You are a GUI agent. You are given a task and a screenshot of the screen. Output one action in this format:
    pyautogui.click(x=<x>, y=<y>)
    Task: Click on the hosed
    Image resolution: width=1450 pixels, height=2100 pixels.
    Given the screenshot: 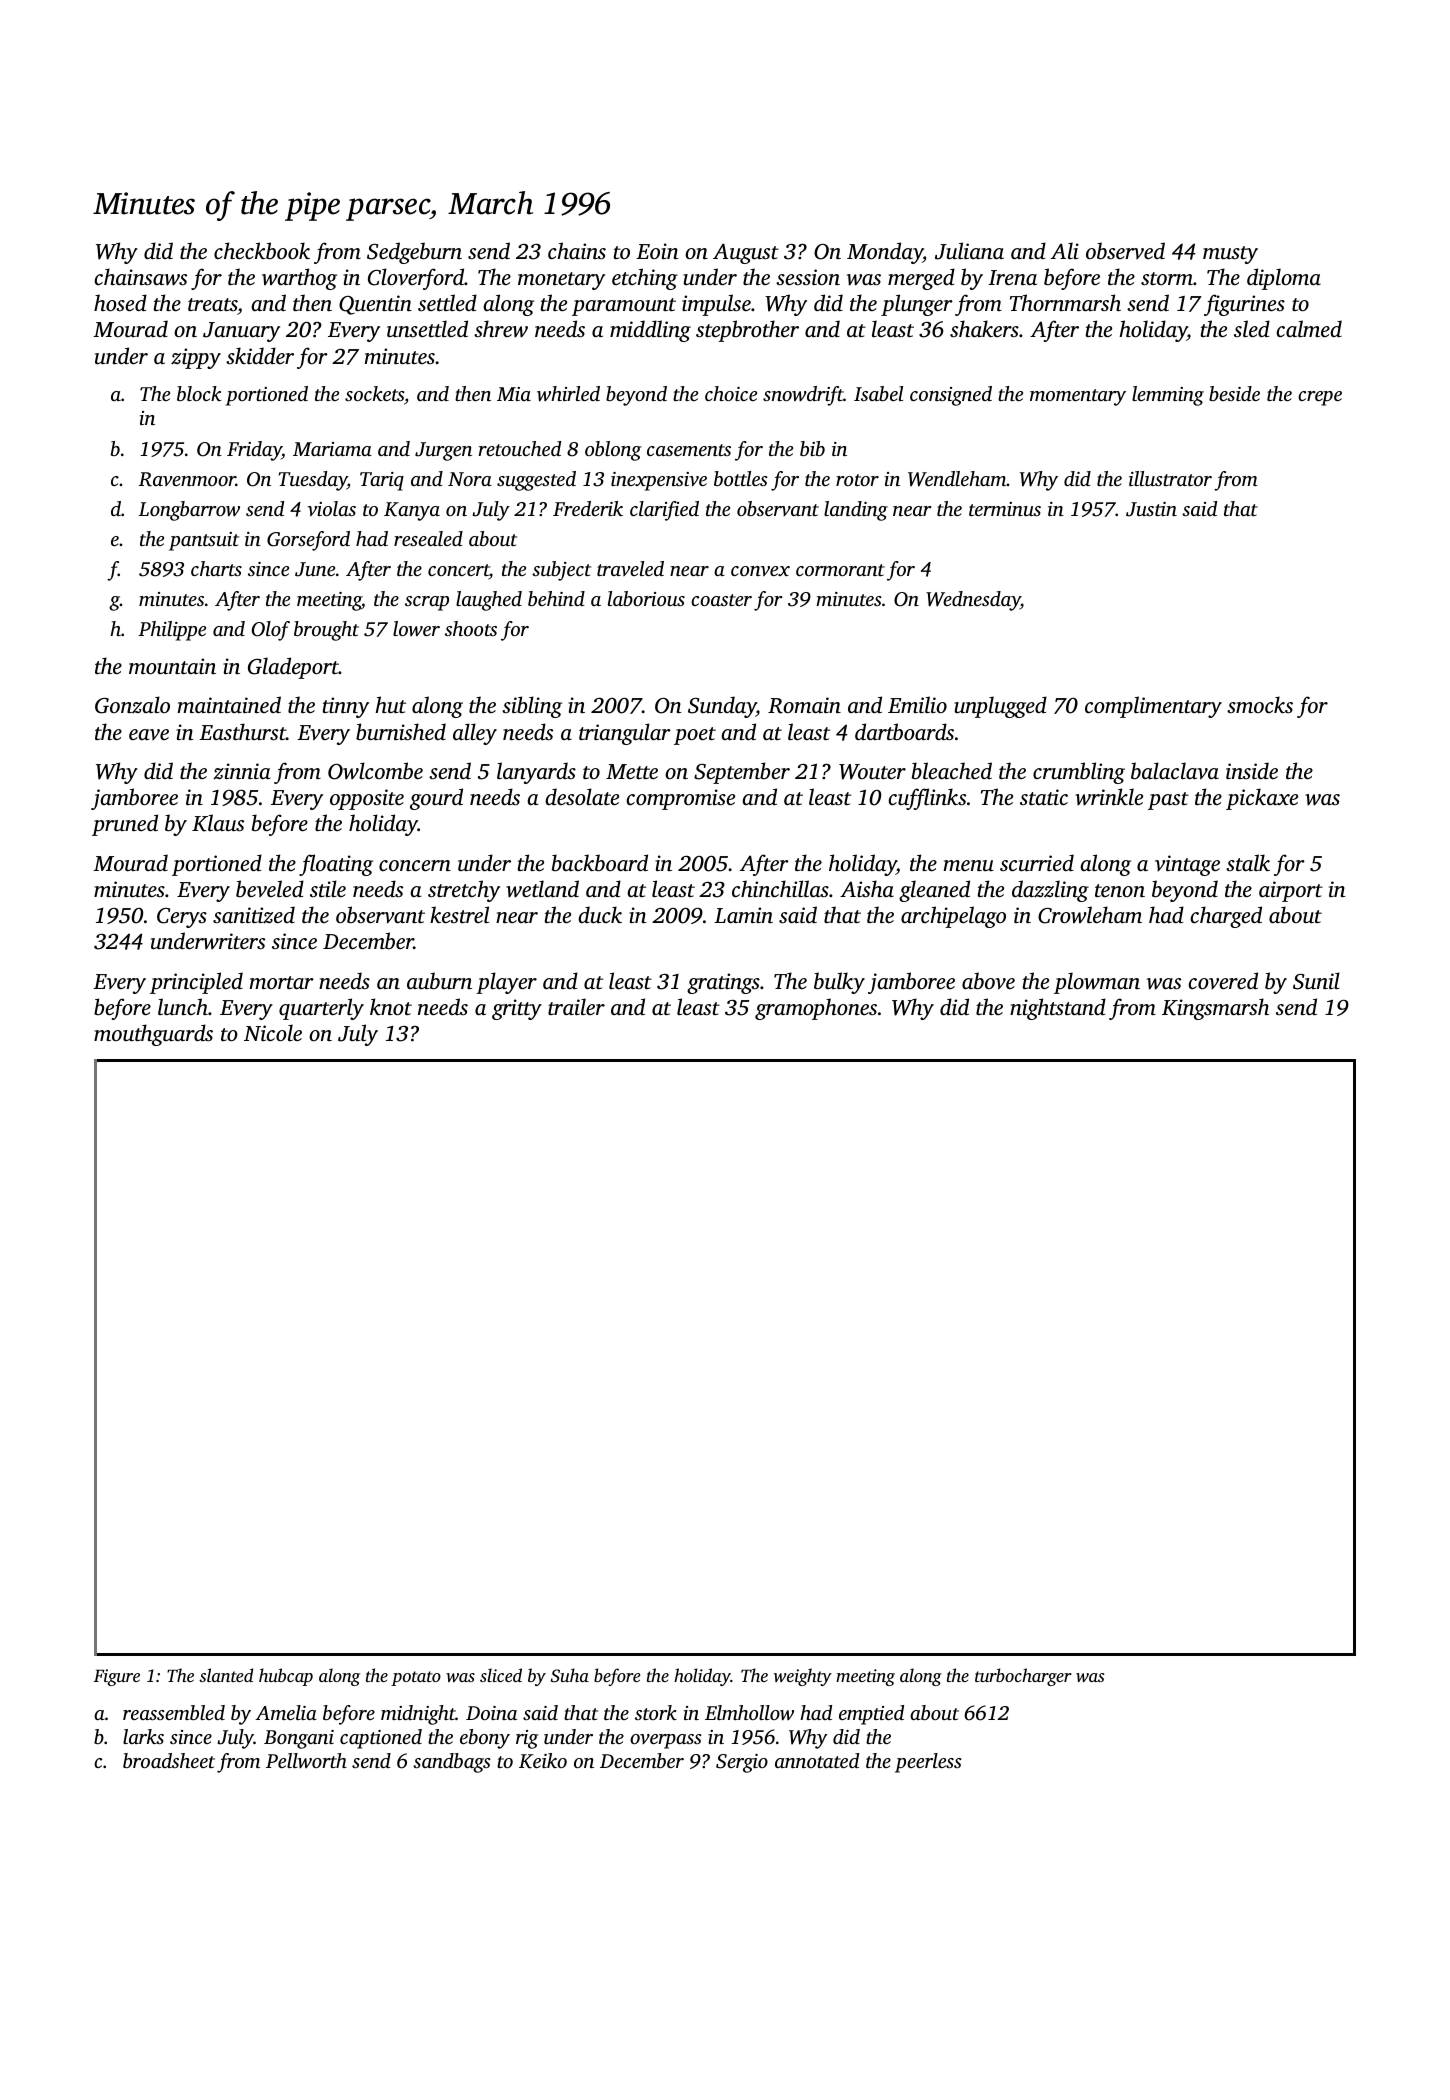 What is the action you would take?
    pyautogui.click(x=120, y=302)
